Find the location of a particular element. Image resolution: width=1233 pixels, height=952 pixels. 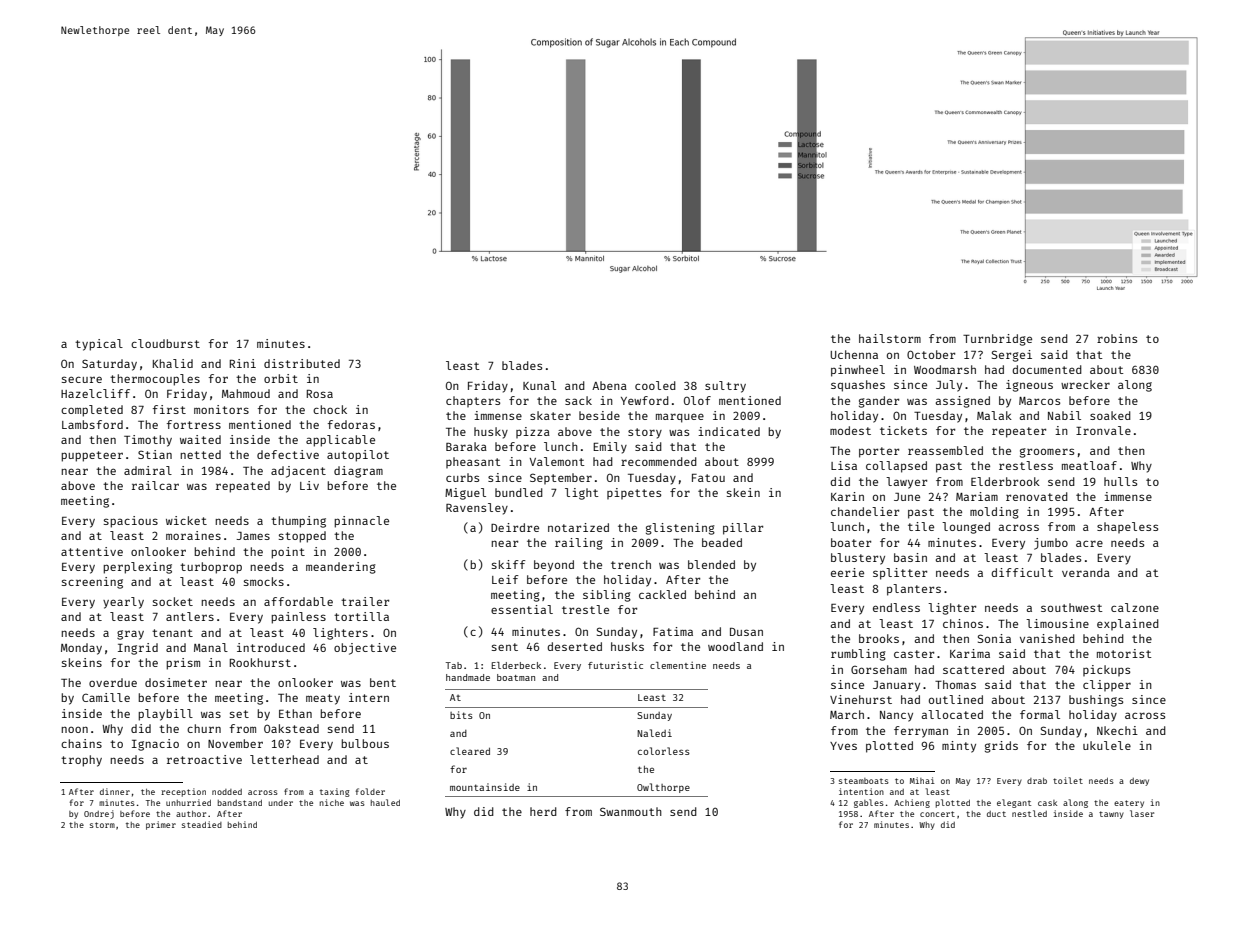

tawny is located at coordinates (1111, 815).
